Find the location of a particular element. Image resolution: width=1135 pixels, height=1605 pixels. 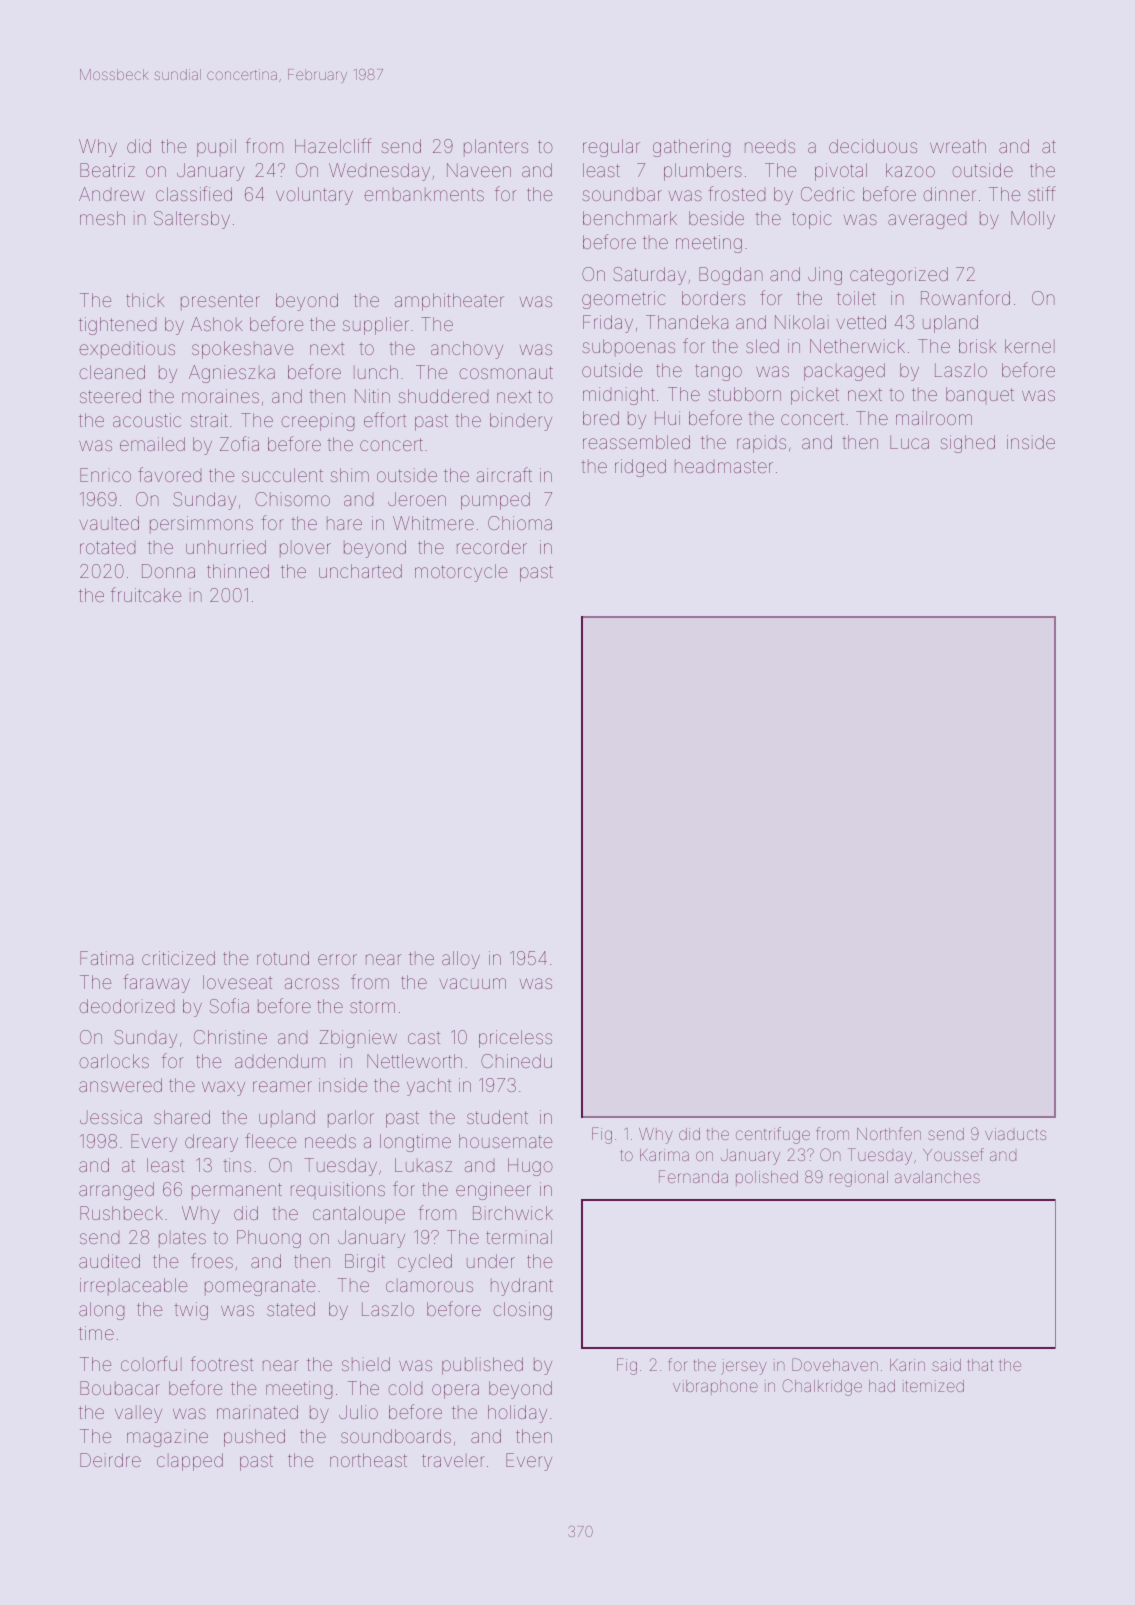

itemized is located at coordinates (933, 1386).
